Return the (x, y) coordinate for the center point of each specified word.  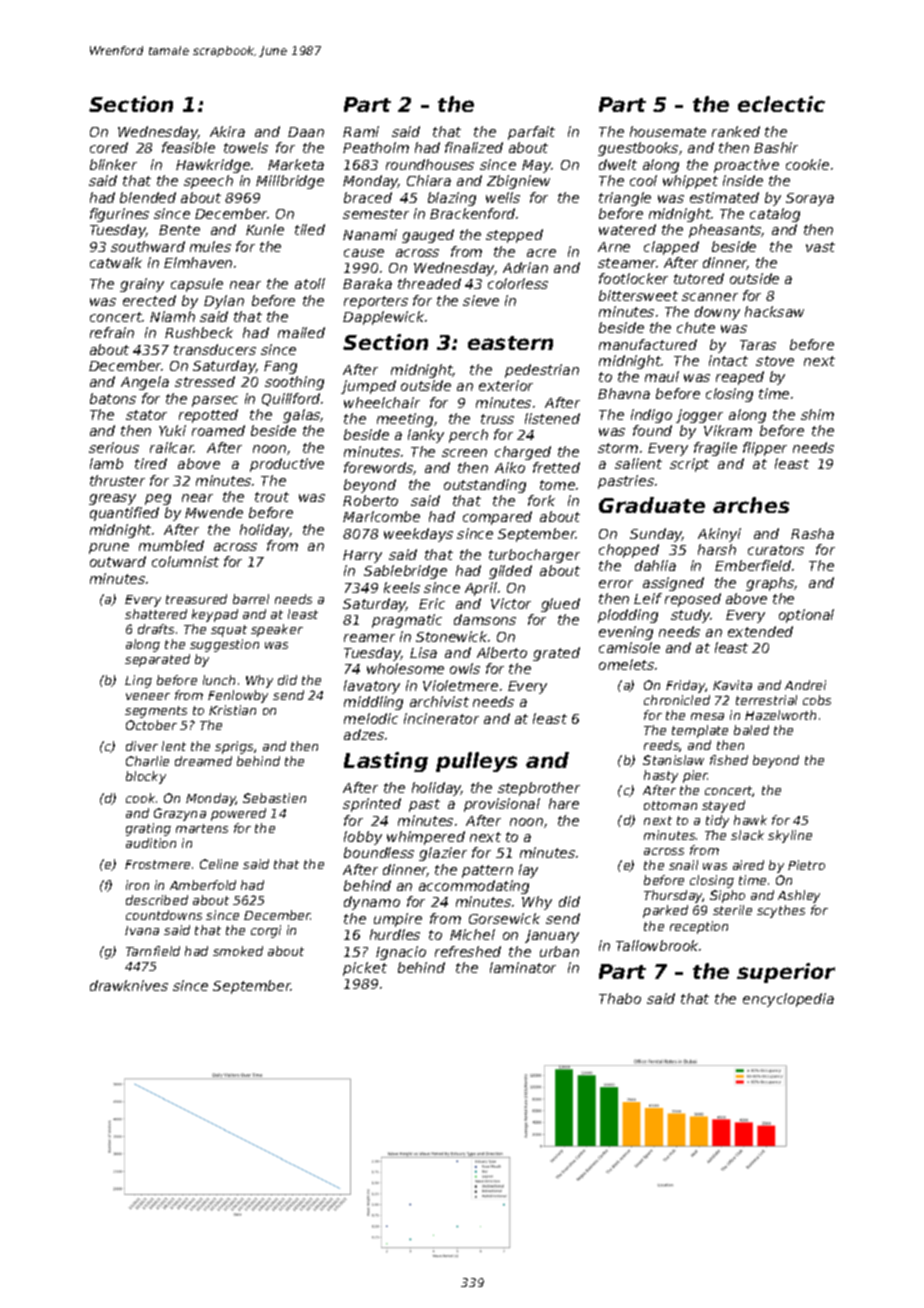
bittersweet (638, 295)
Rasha (812, 533)
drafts (156, 629)
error (616, 584)
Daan (306, 132)
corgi (266, 931)
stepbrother (539, 789)
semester (376, 214)
